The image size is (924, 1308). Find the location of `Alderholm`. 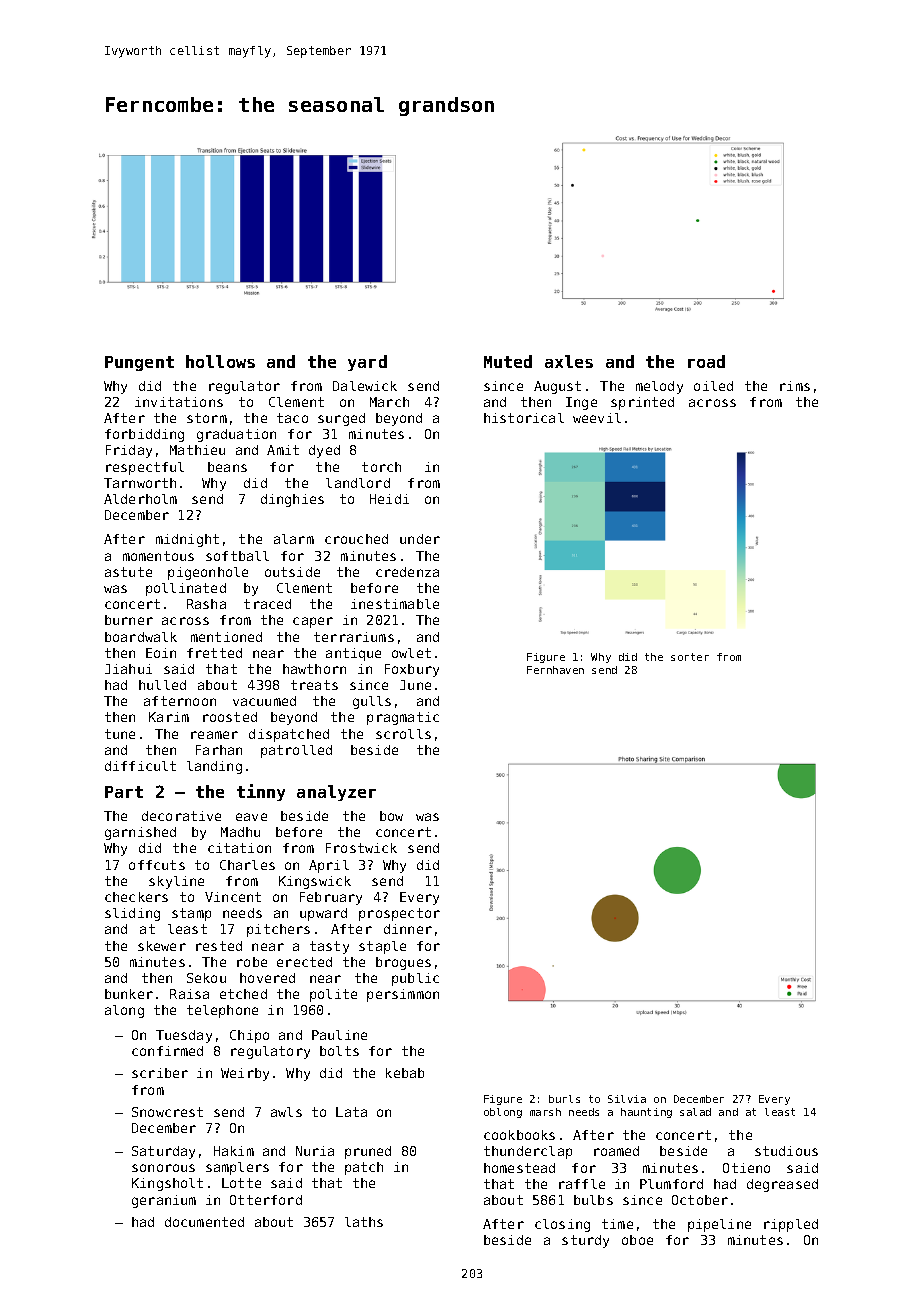

Alderholm is located at coordinates (140, 499).
